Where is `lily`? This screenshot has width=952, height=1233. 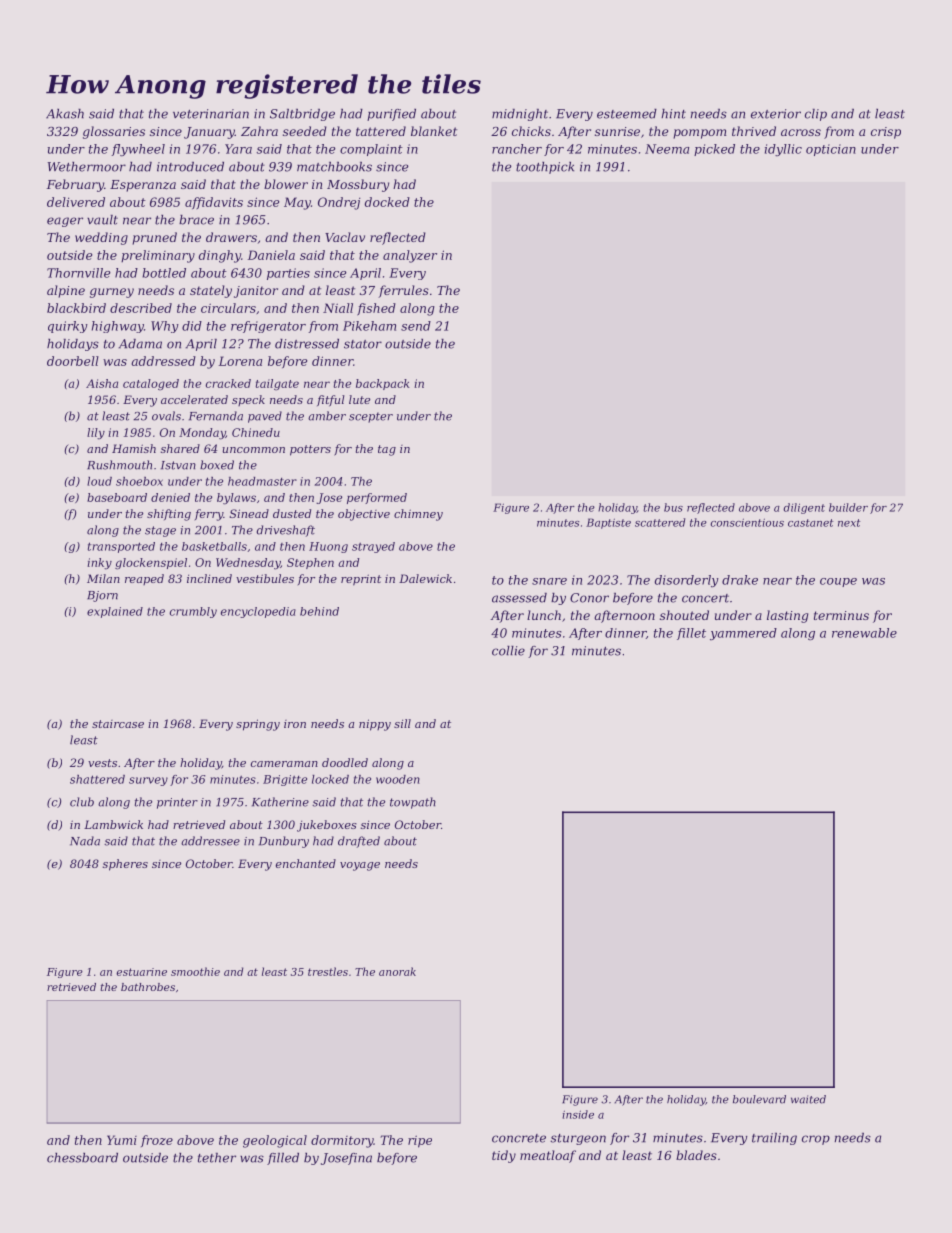
lily is located at coordinates (96, 434).
